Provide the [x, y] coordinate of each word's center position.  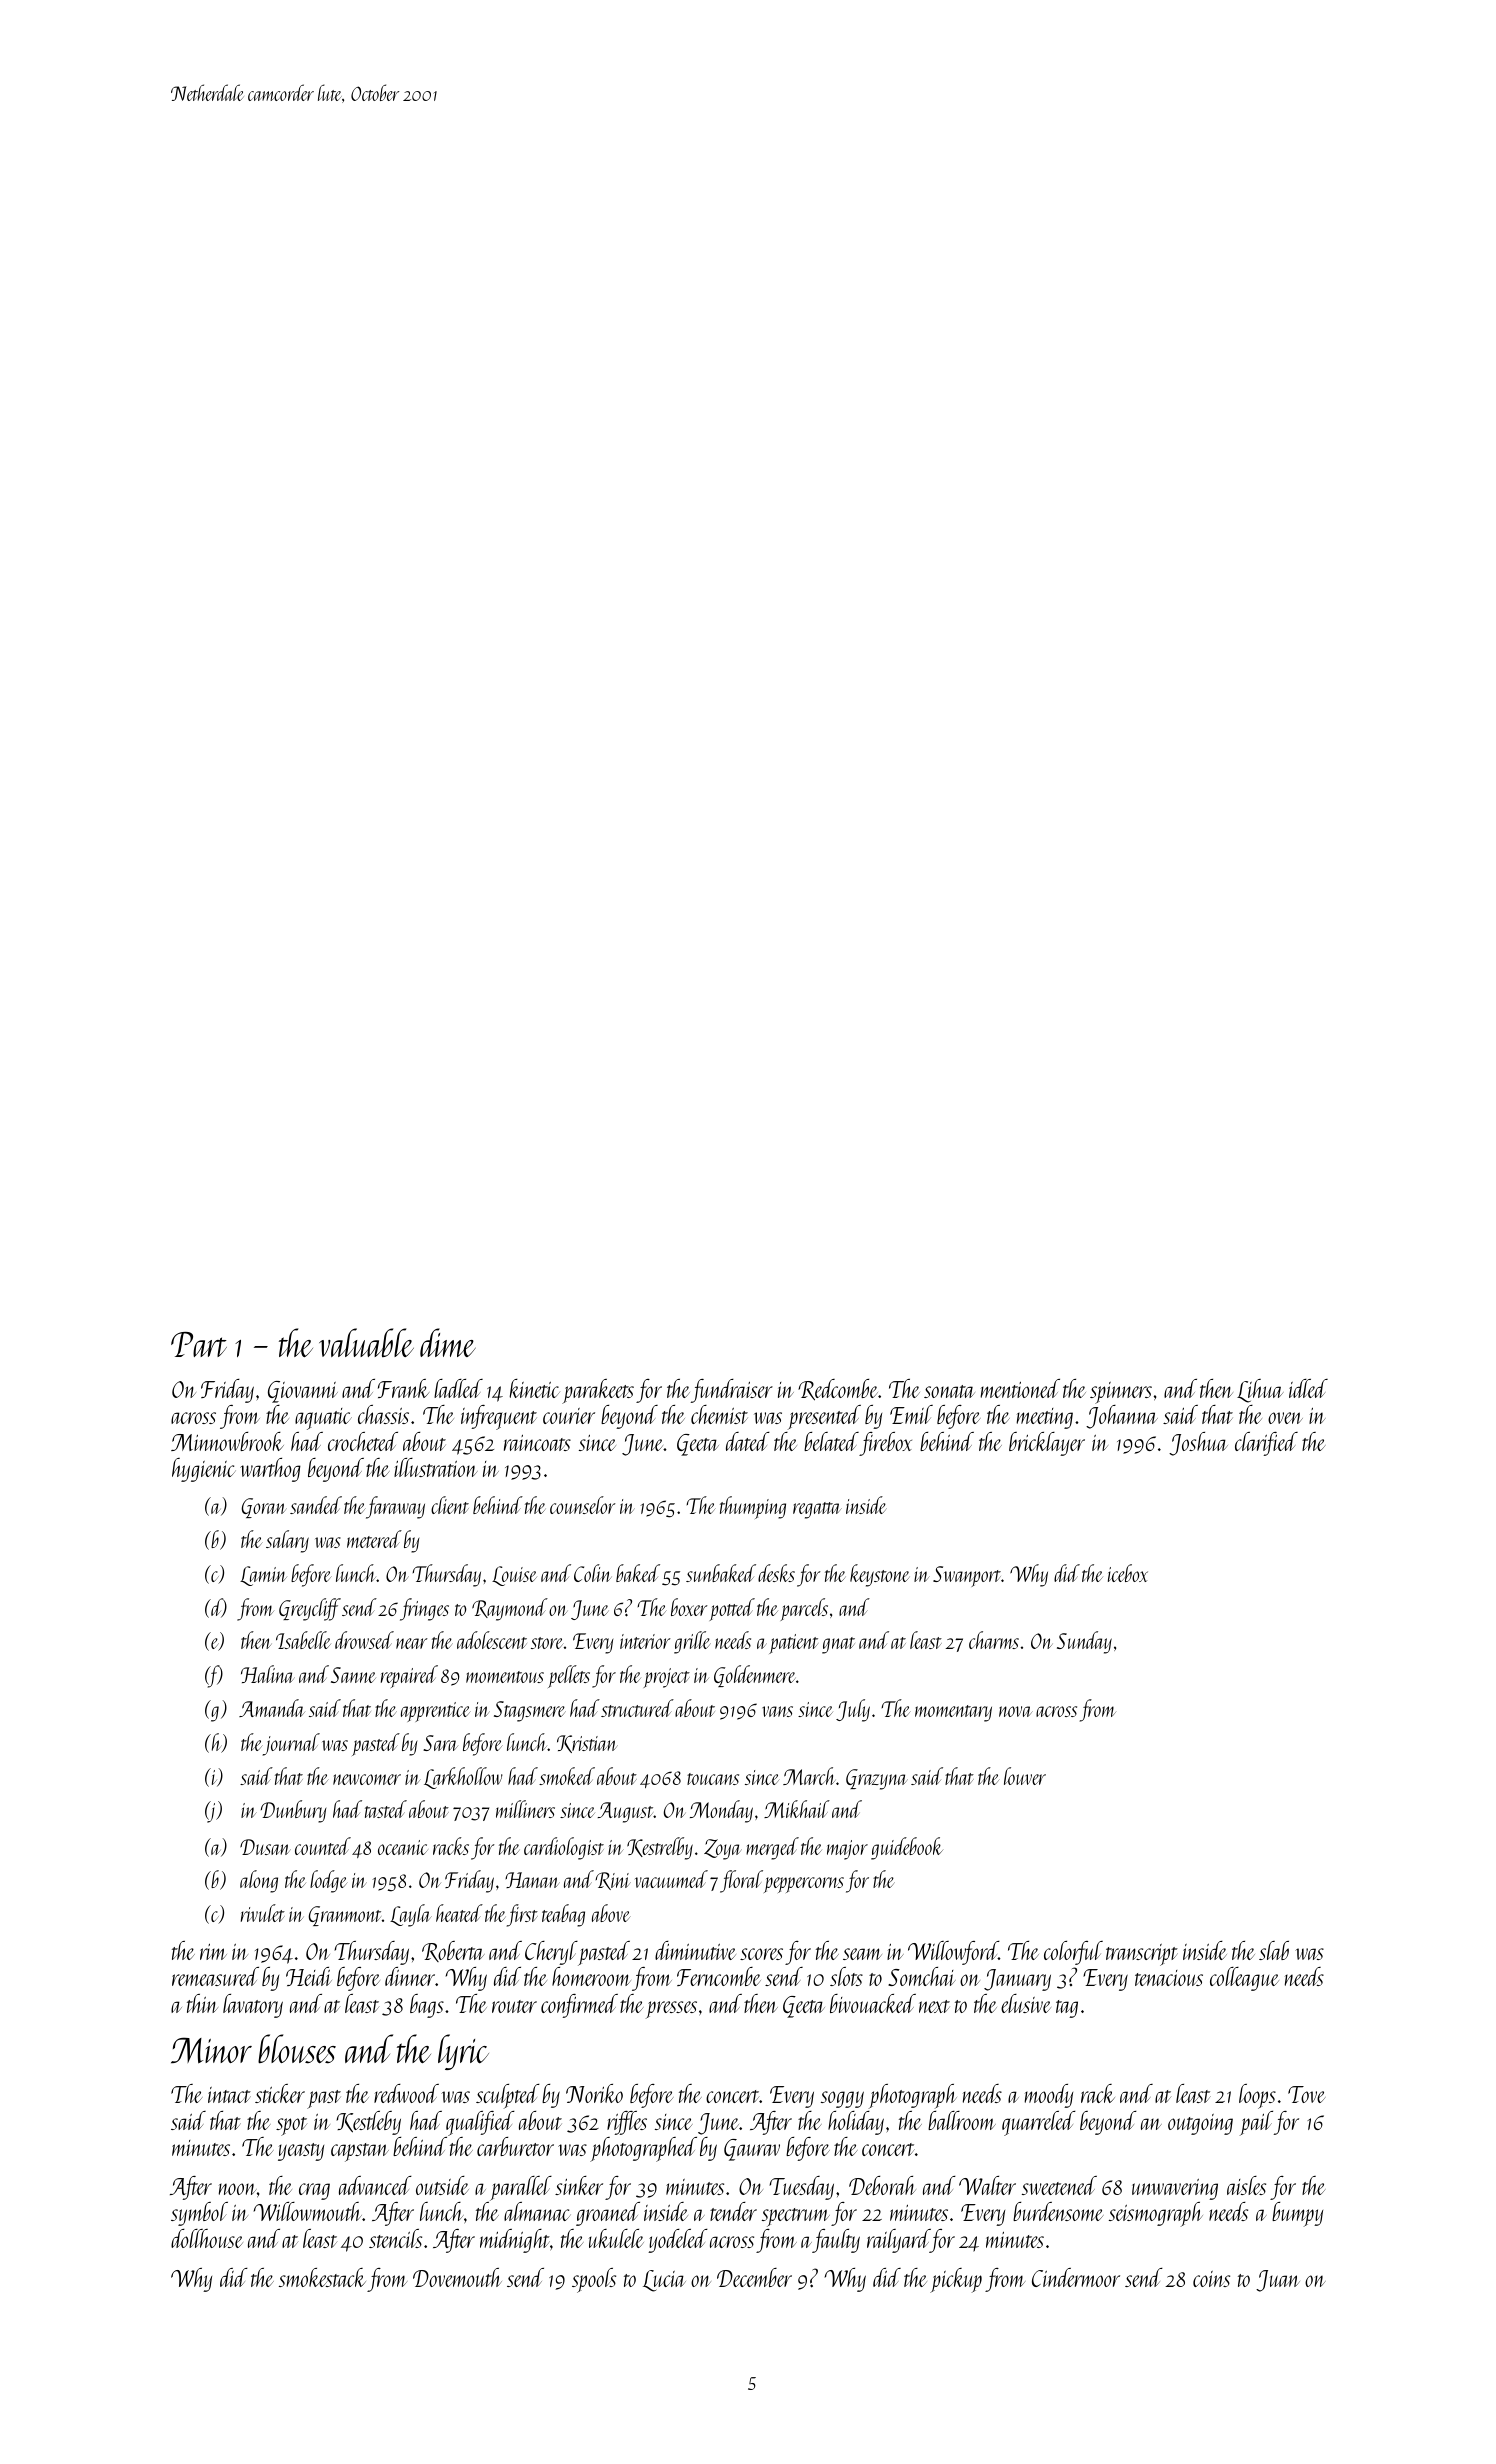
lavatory [253, 2006]
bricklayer [1047, 1444]
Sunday [1084, 1642]
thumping [753, 1507]
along [259, 1881]
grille [692, 1642]
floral [741, 1881]
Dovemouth [457, 2277]
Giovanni [303, 1392]
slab [1274, 1950]
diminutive [695, 1950]
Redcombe [838, 1390]
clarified [1266, 1444]
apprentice [436, 1712]
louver [1025, 1776]
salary [287, 1541]
